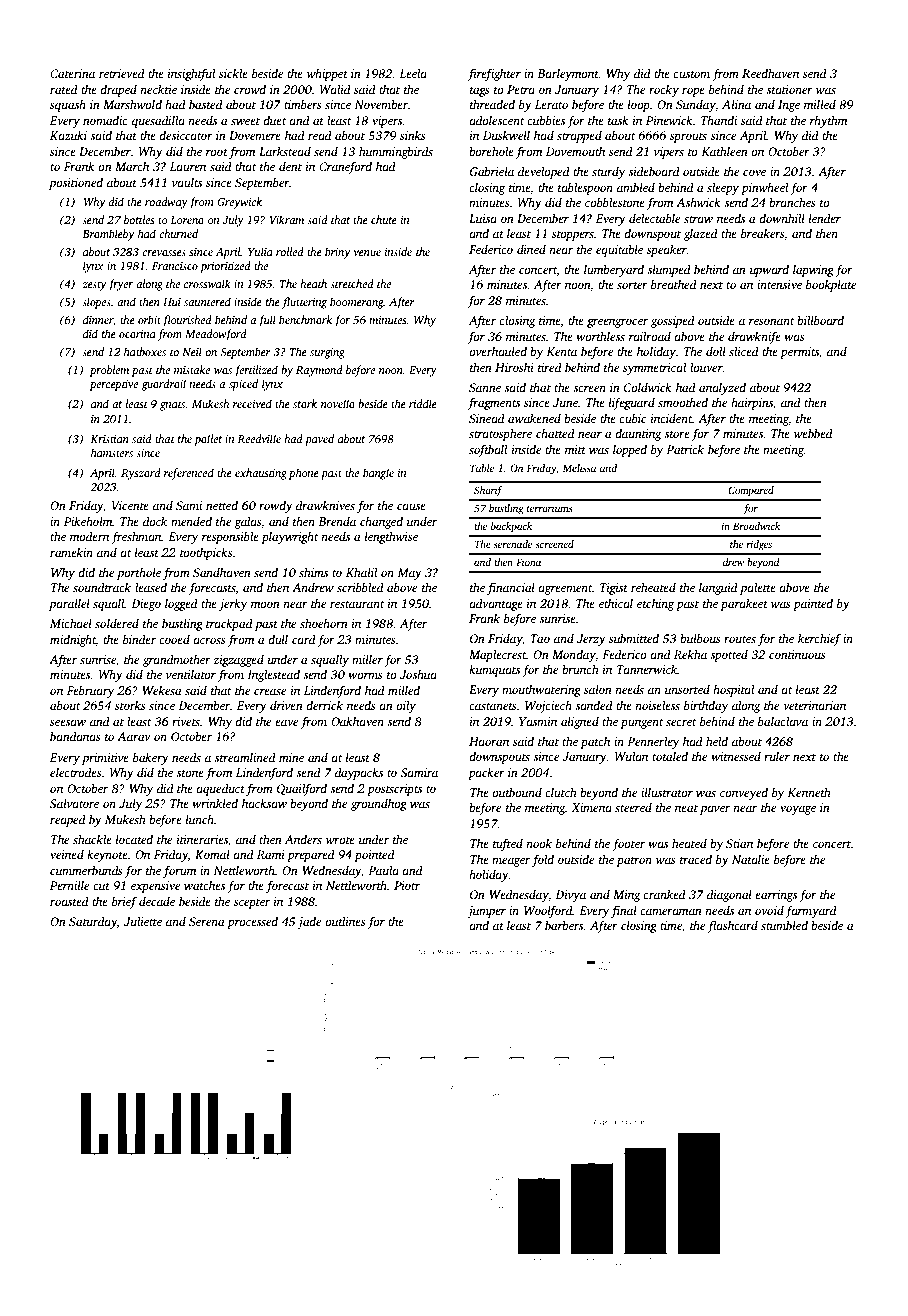  I want to click on draped, so click(118, 90).
